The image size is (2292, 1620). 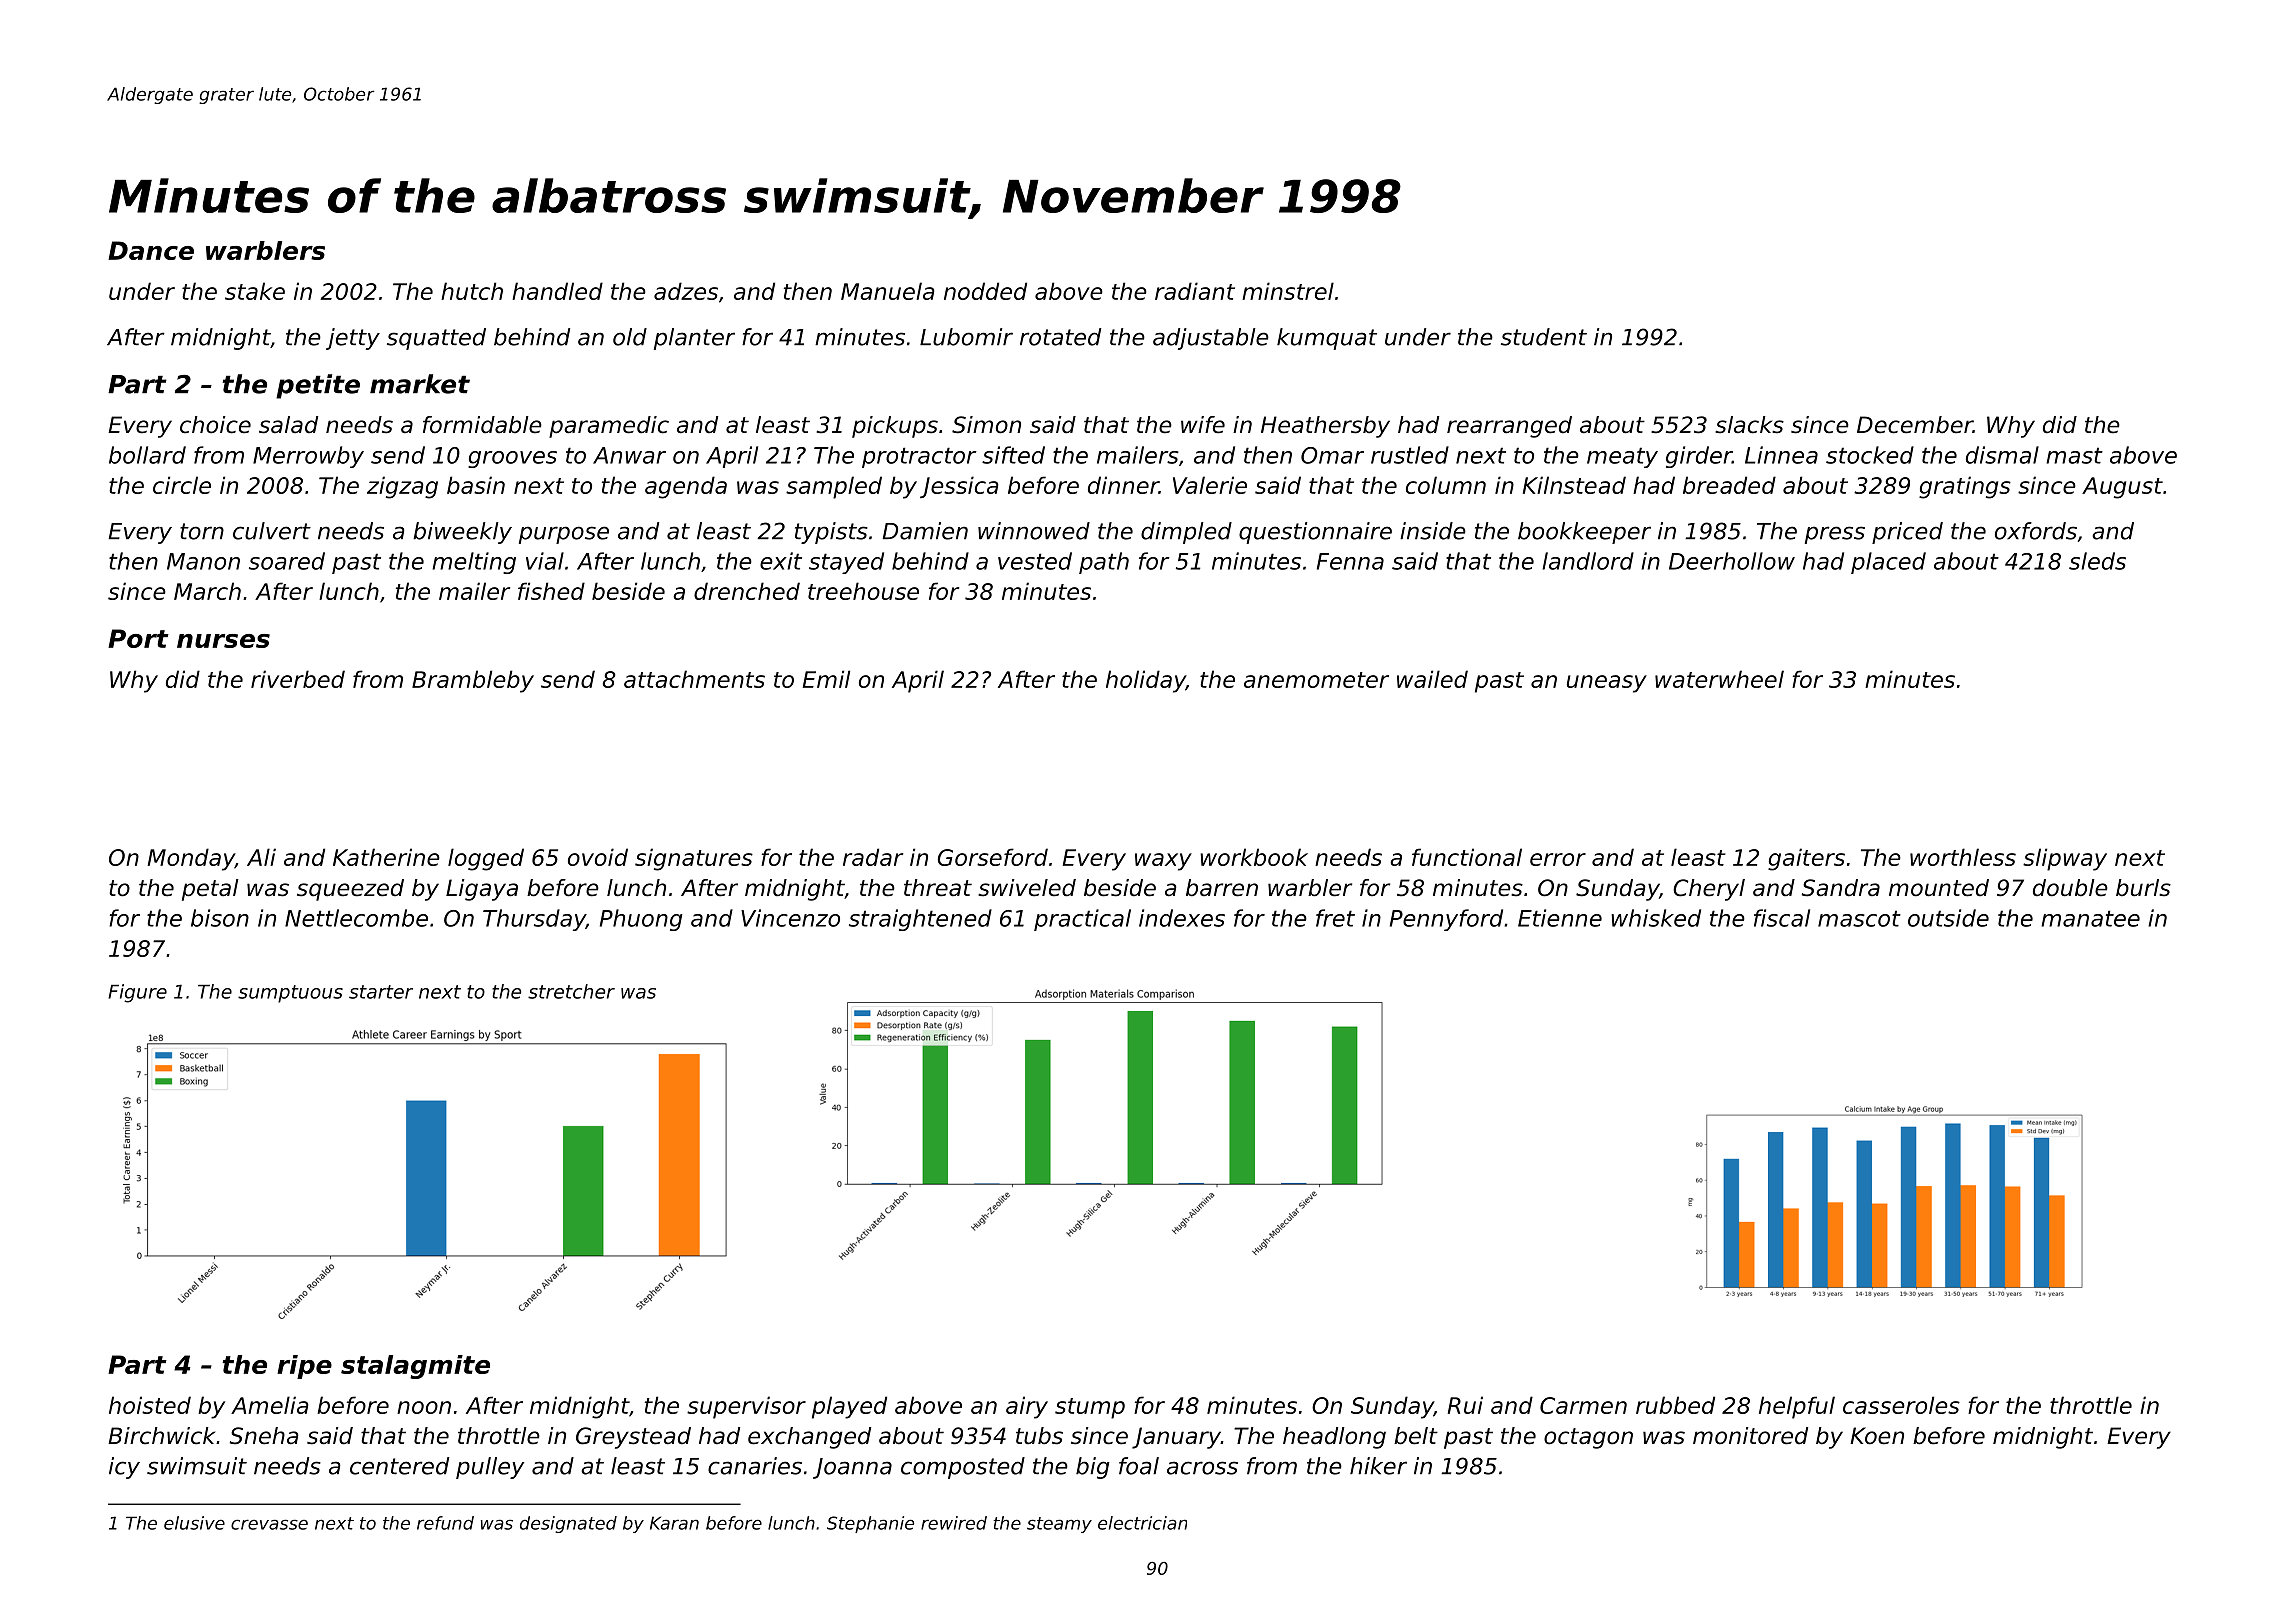 What do you see at coordinates (1090, 1408) in the screenshot?
I see `stump` at bounding box center [1090, 1408].
